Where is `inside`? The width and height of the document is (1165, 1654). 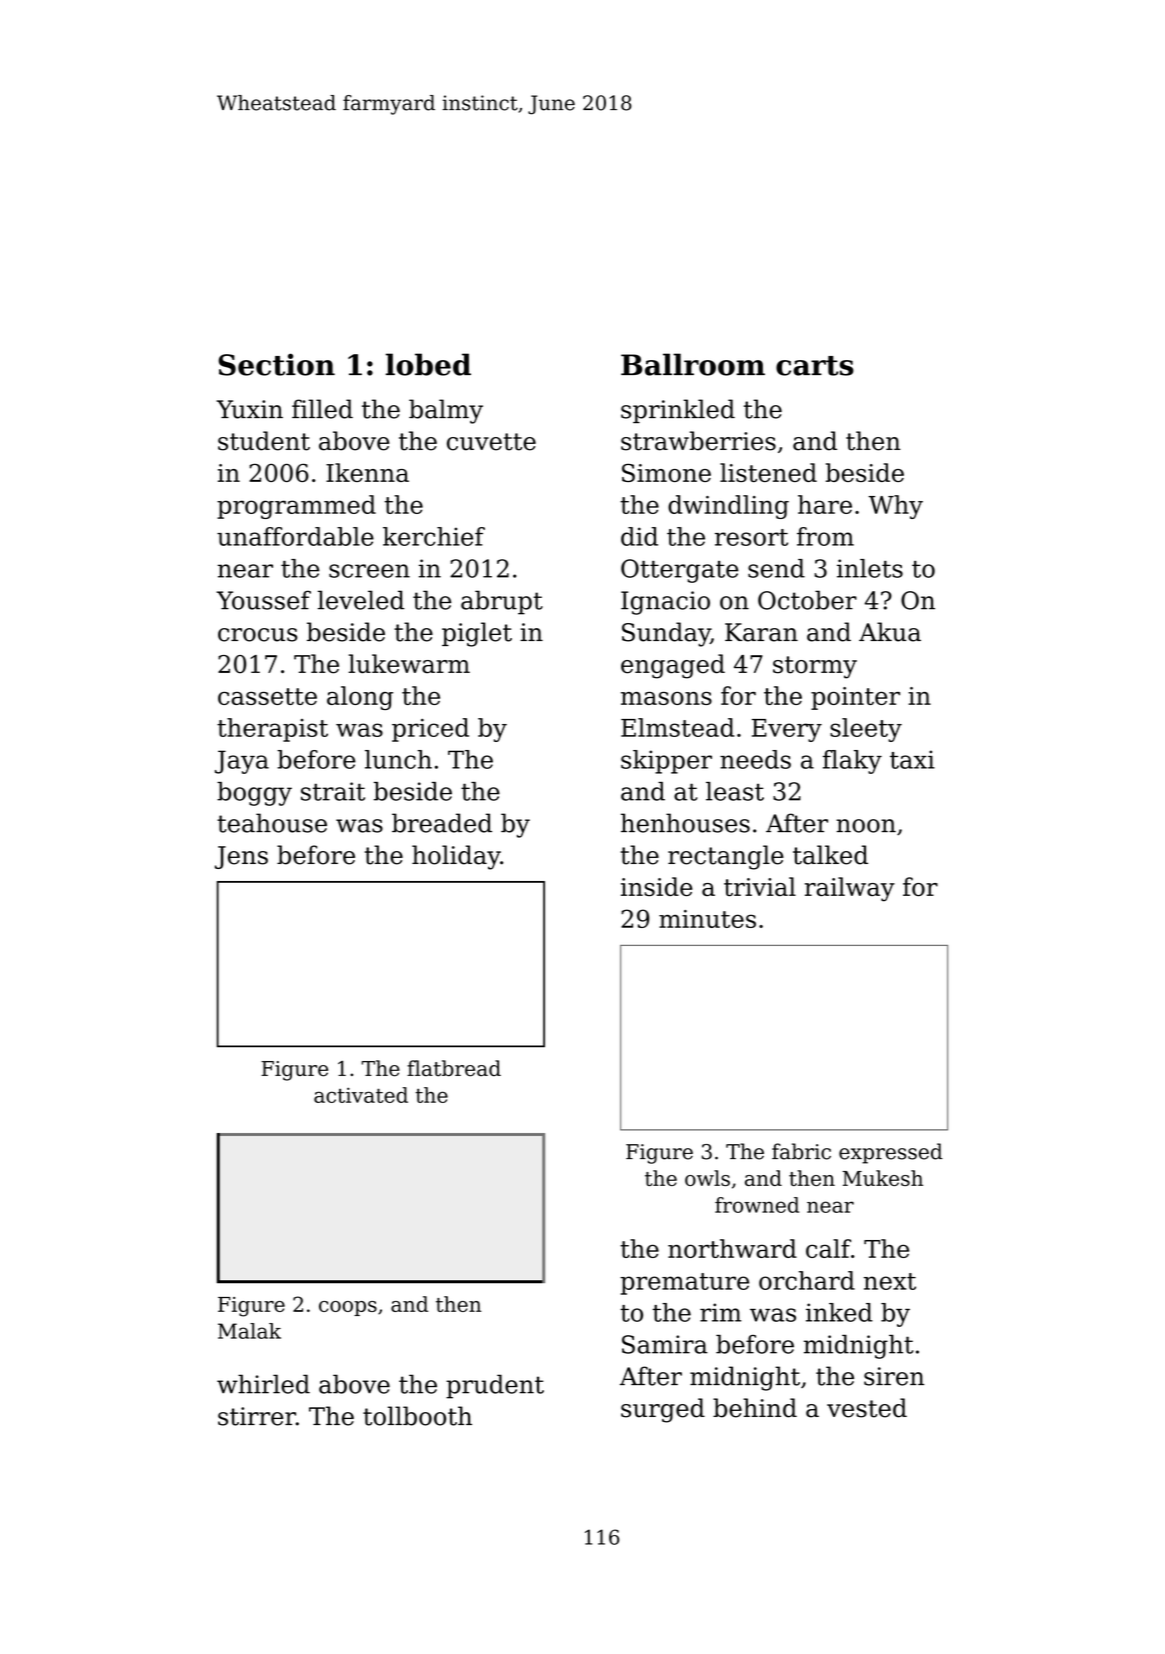 inside is located at coordinates (656, 886).
